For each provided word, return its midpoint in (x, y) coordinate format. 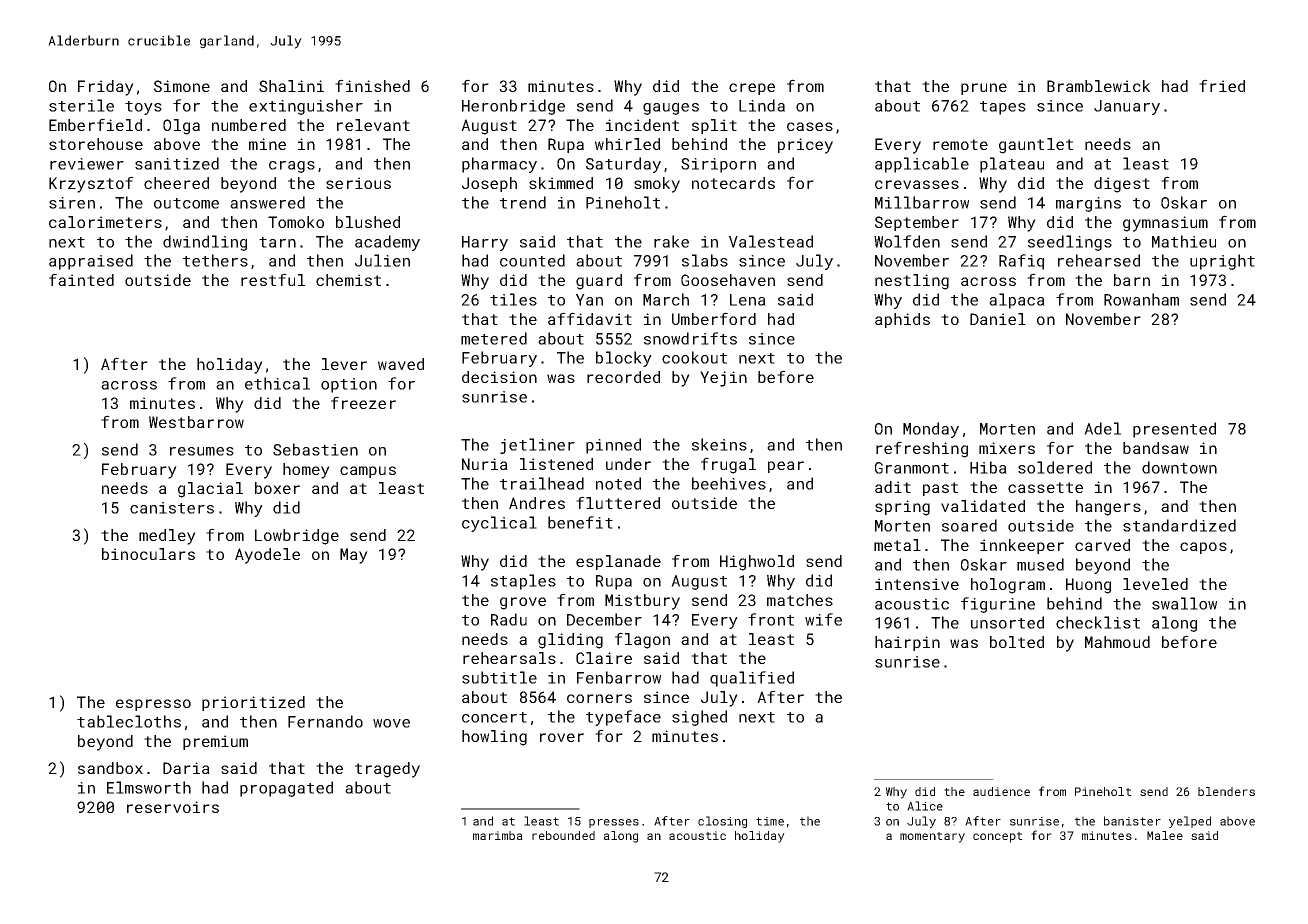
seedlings (1070, 243)
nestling (912, 282)
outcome (186, 203)
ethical (277, 383)
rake (671, 241)
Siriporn (718, 165)
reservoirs (173, 807)
